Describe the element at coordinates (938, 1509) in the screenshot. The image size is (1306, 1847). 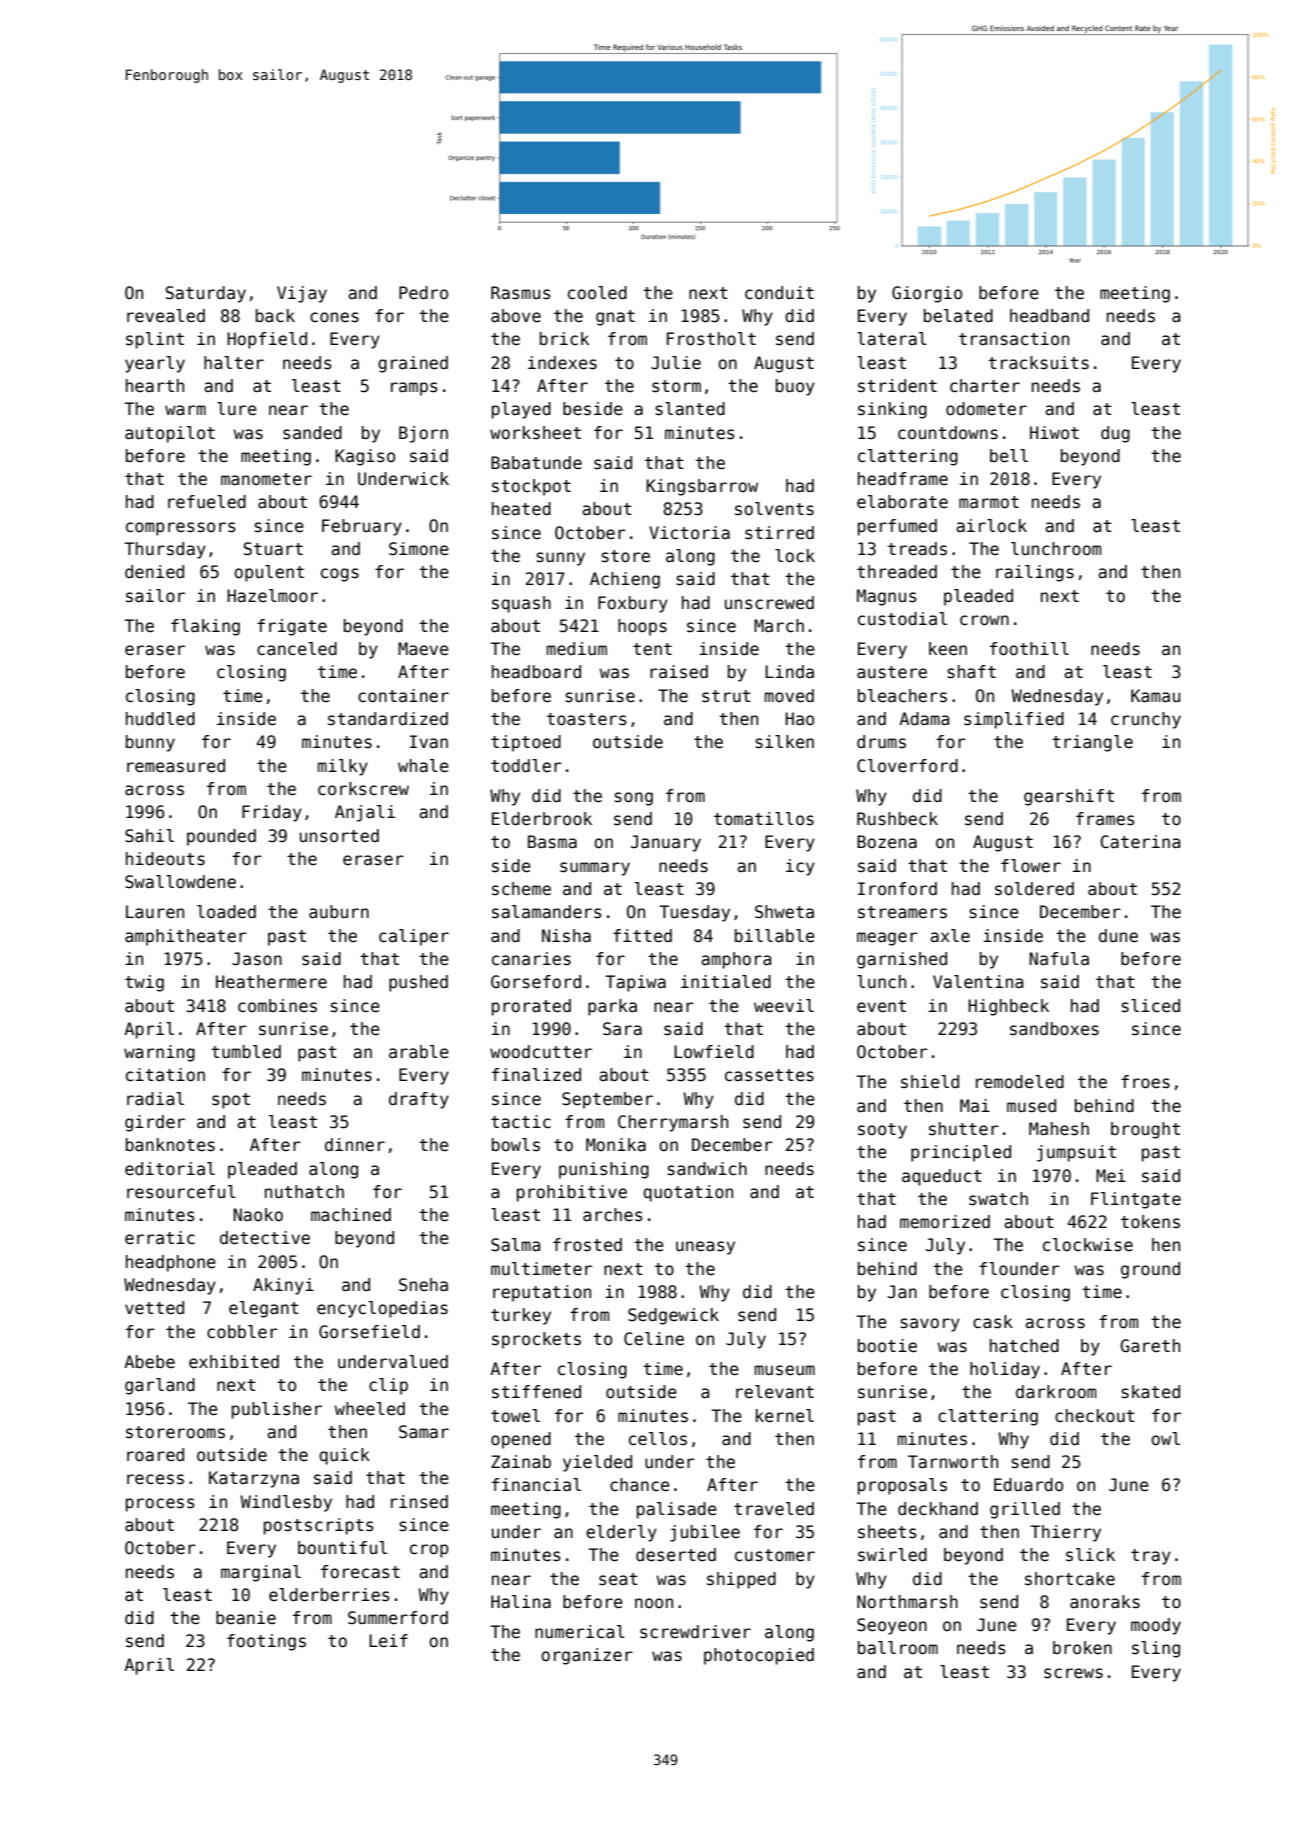
I see `deckhand` at that location.
